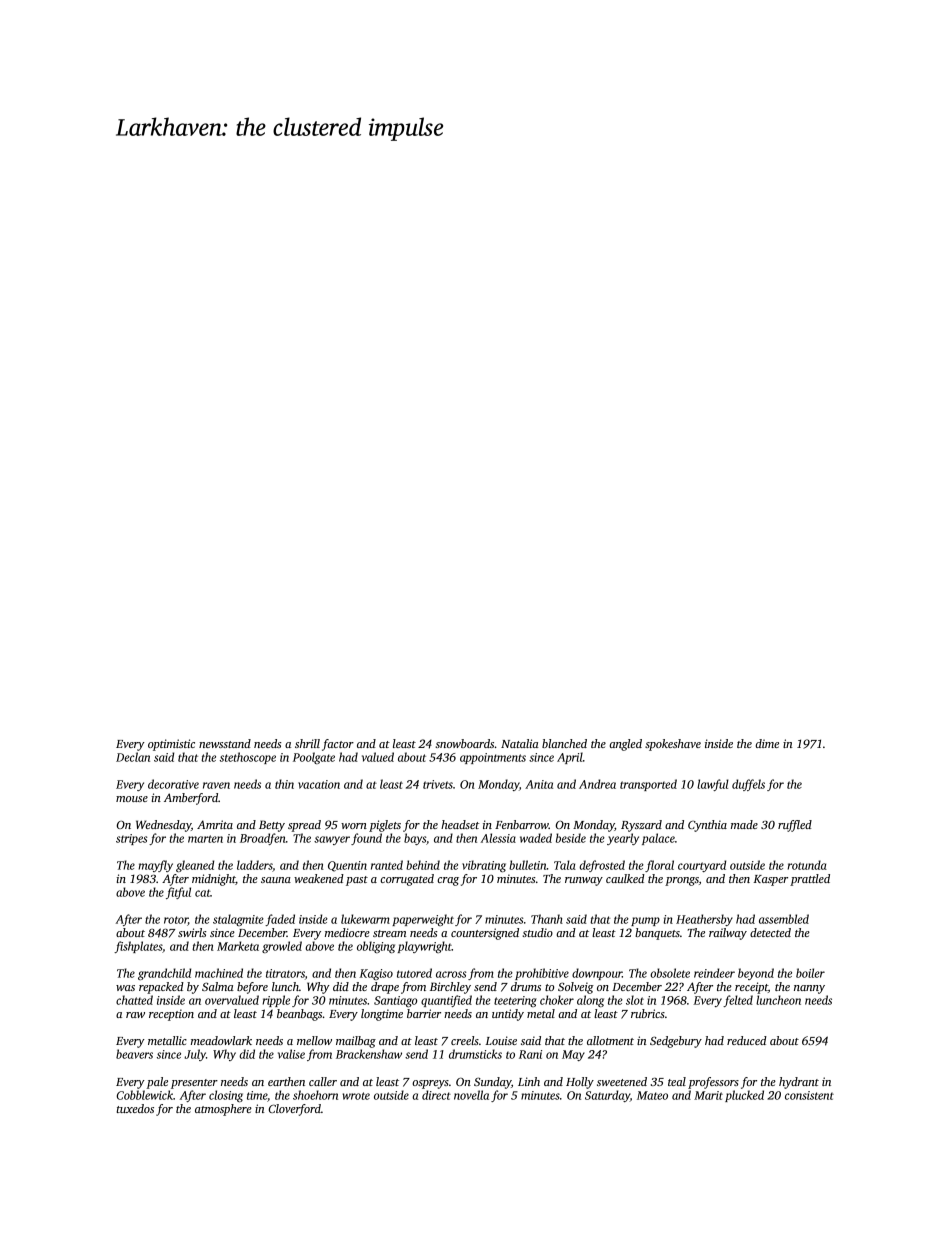  Describe the element at coordinates (171, 745) in the page. I see `optimistic` at that location.
